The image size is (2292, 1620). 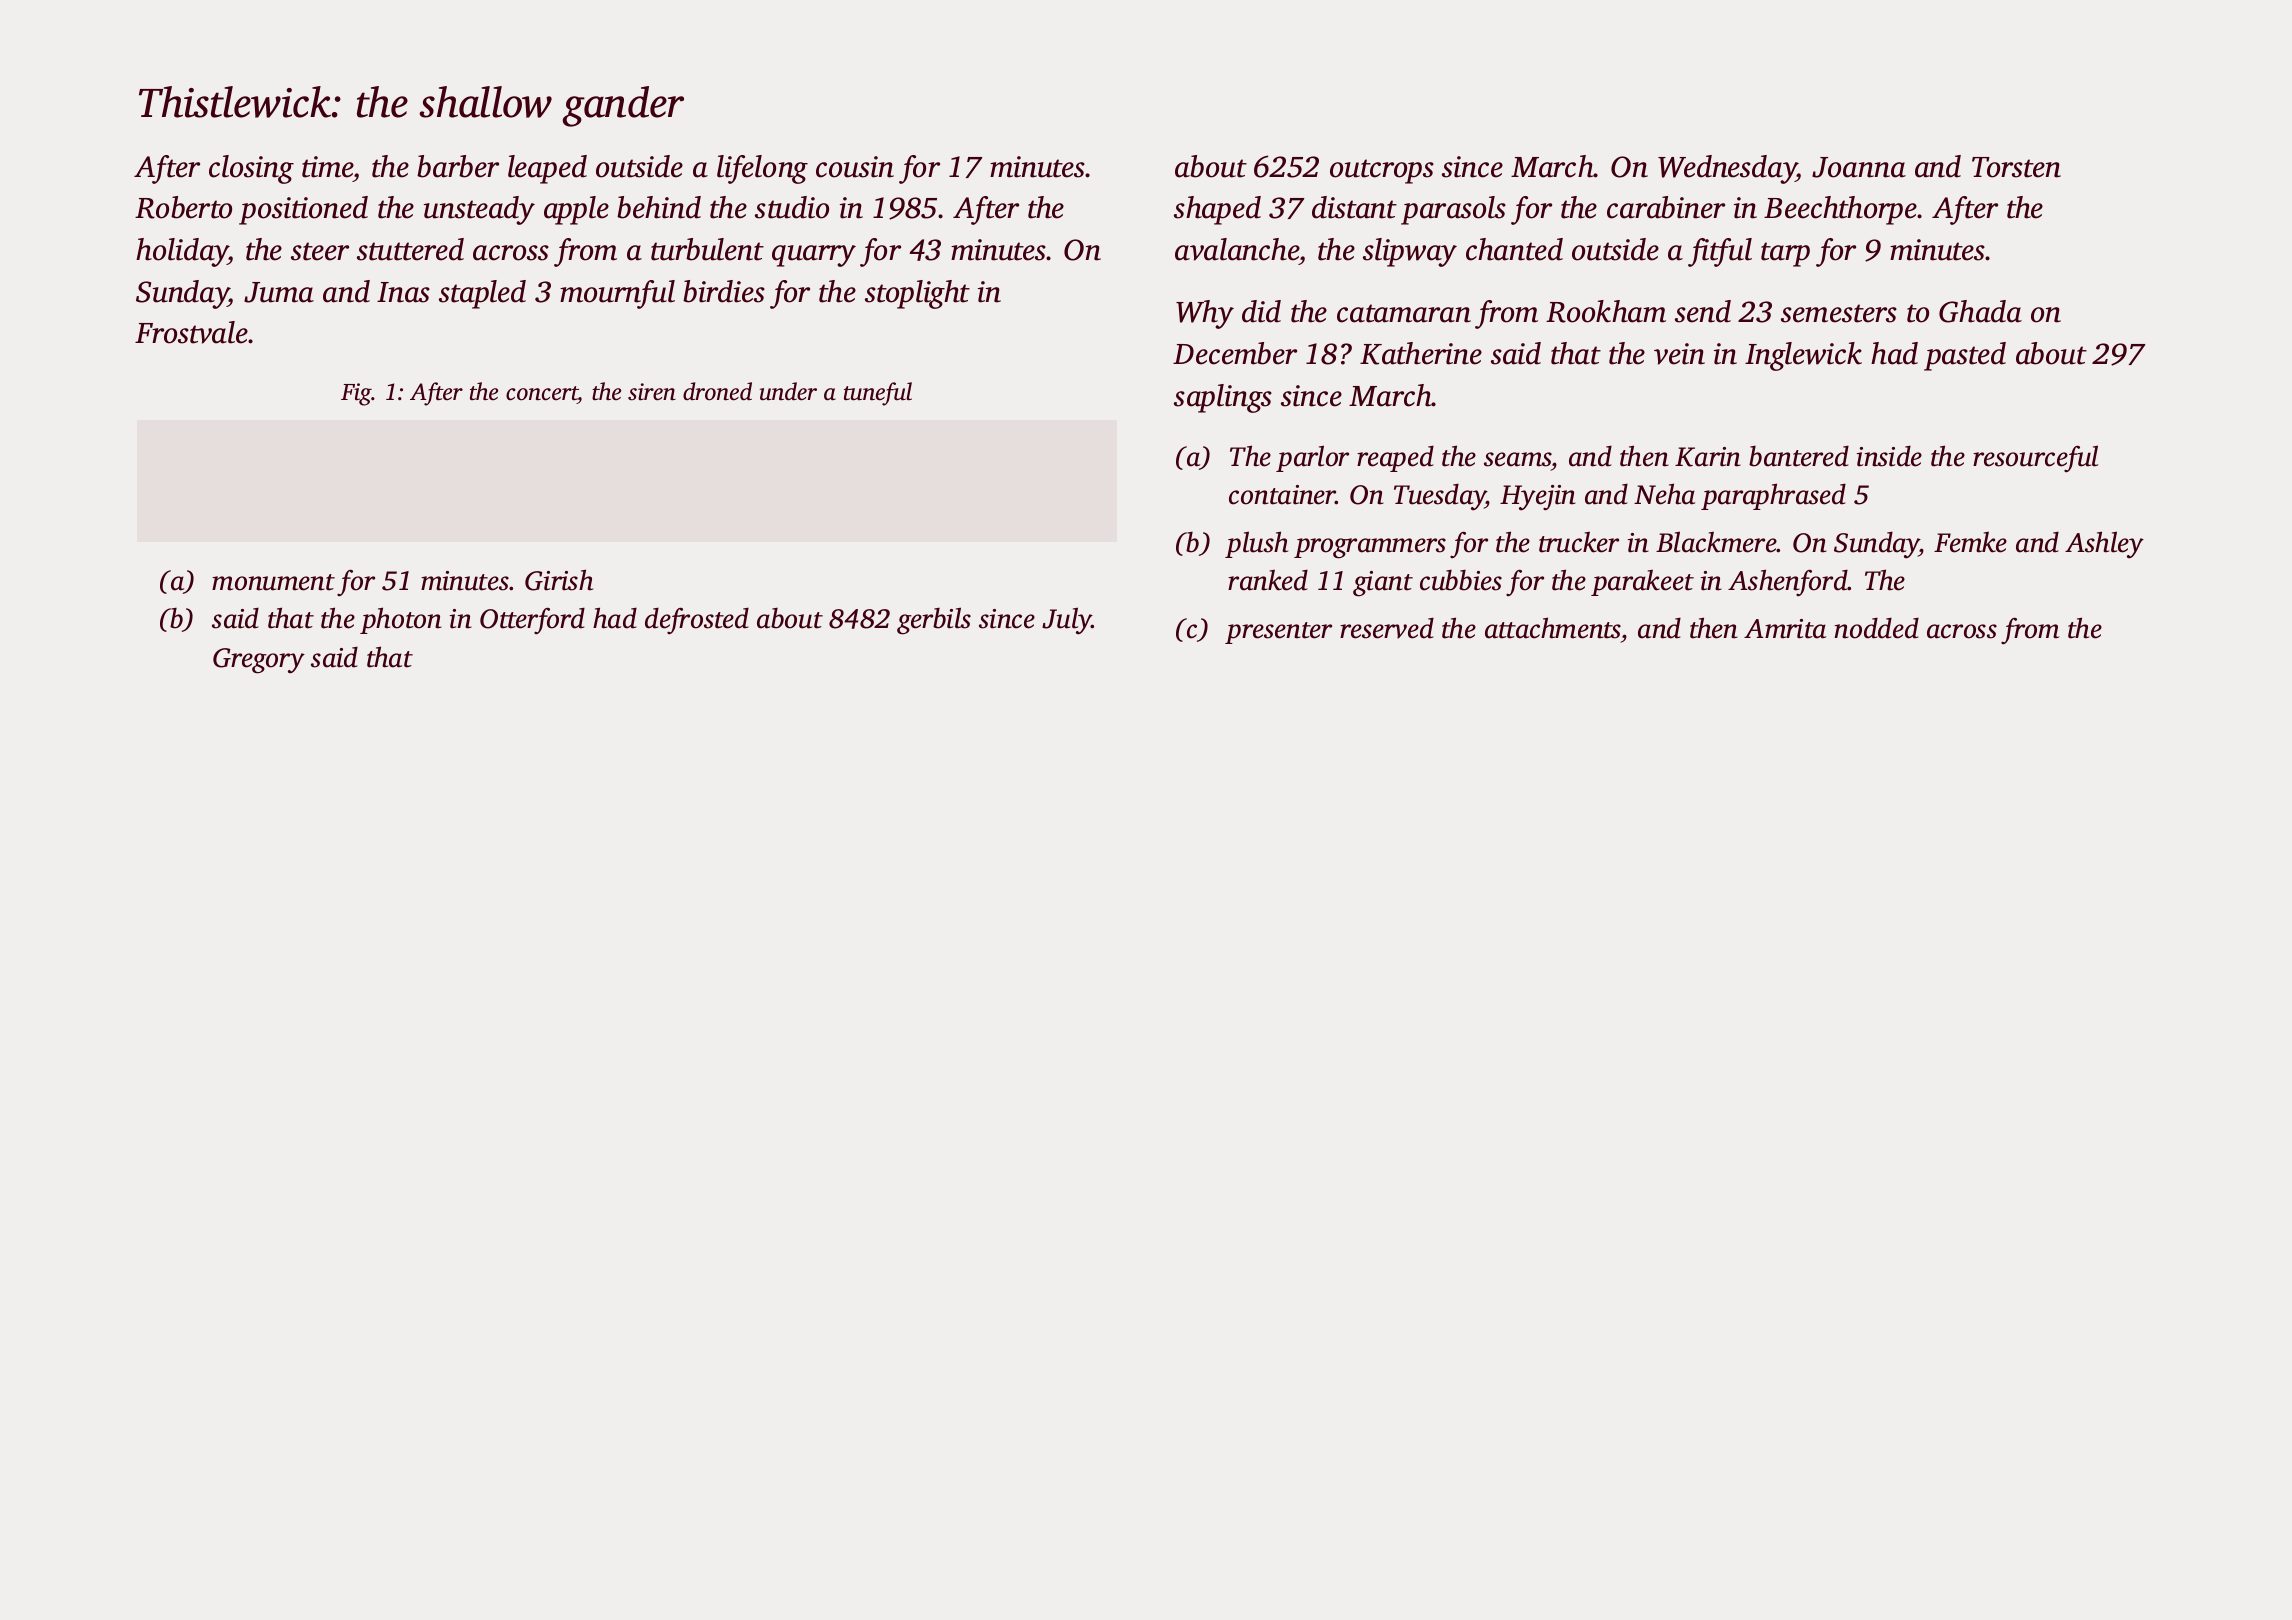 I want to click on Why, so click(x=1205, y=314).
